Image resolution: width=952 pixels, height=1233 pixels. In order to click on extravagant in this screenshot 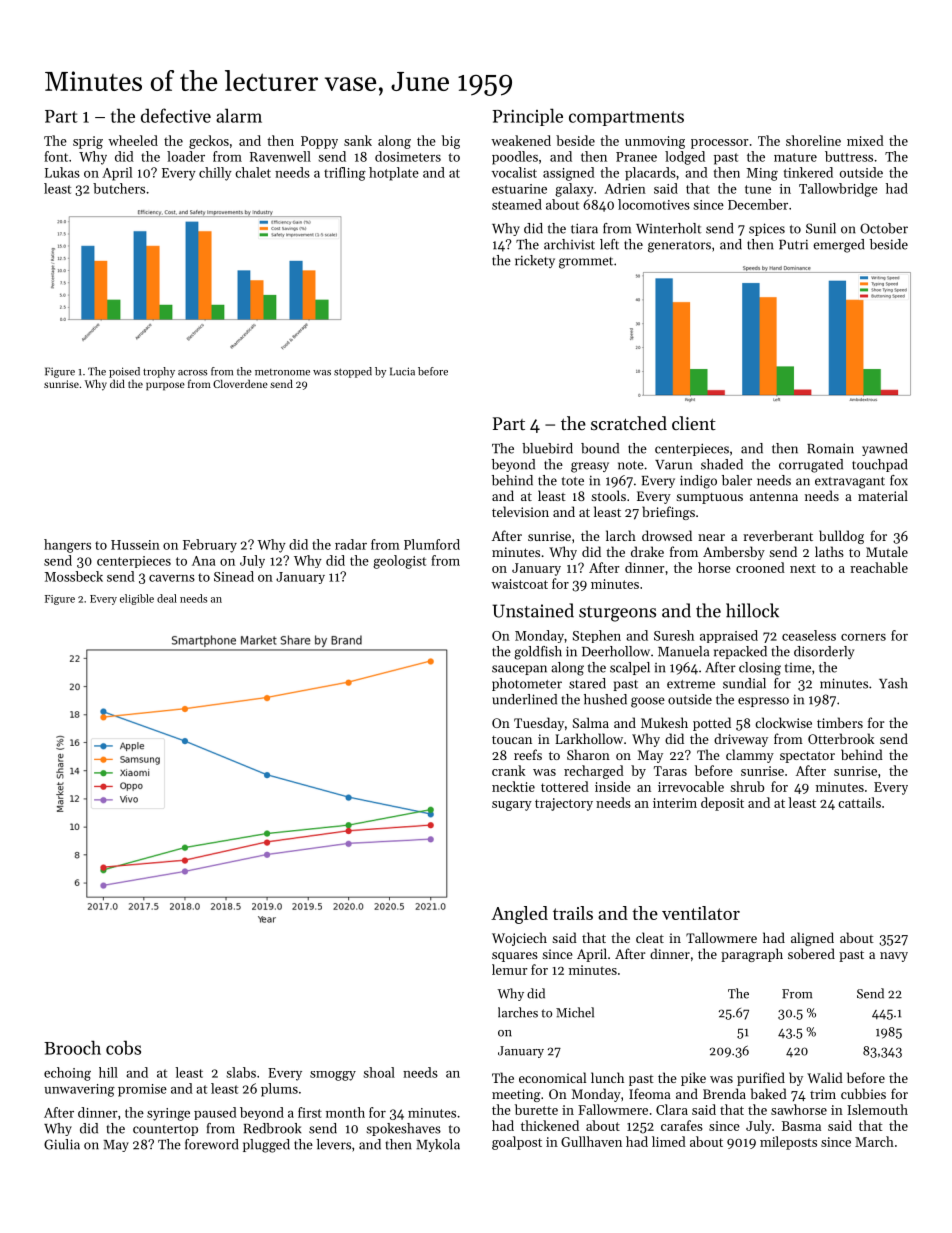, I will do `click(850, 483)`.
